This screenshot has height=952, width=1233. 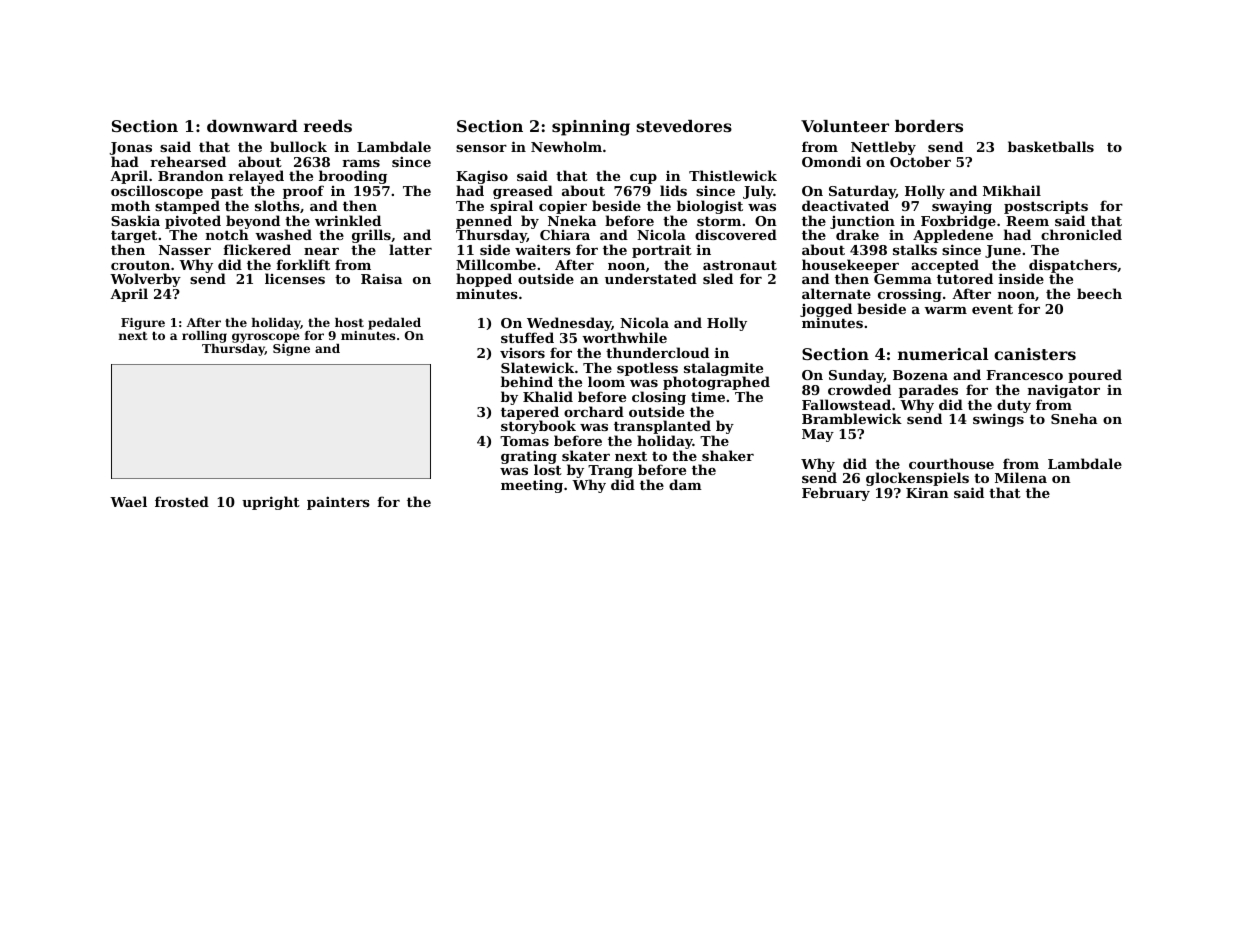 I want to click on accepted, so click(x=945, y=266).
